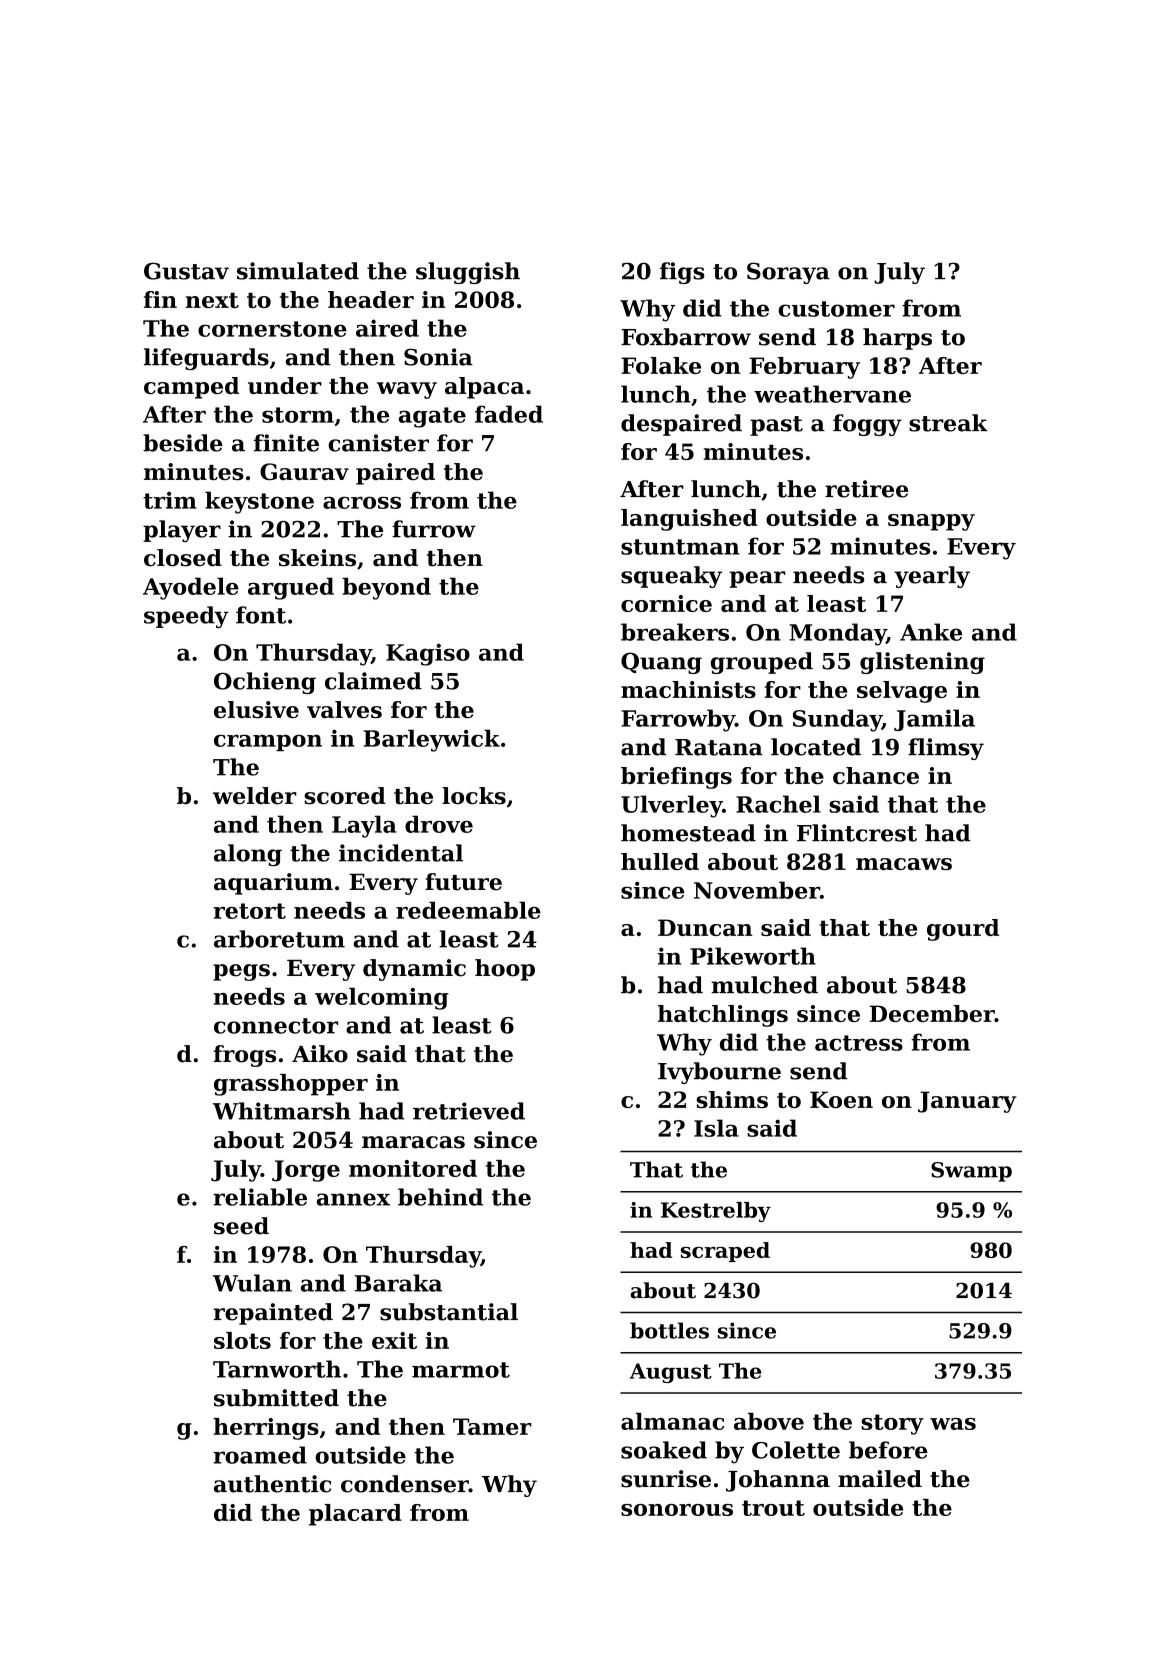  What do you see at coordinates (245, 1056) in the document?
I see `frogs` at bounding box center [245, 1056].
